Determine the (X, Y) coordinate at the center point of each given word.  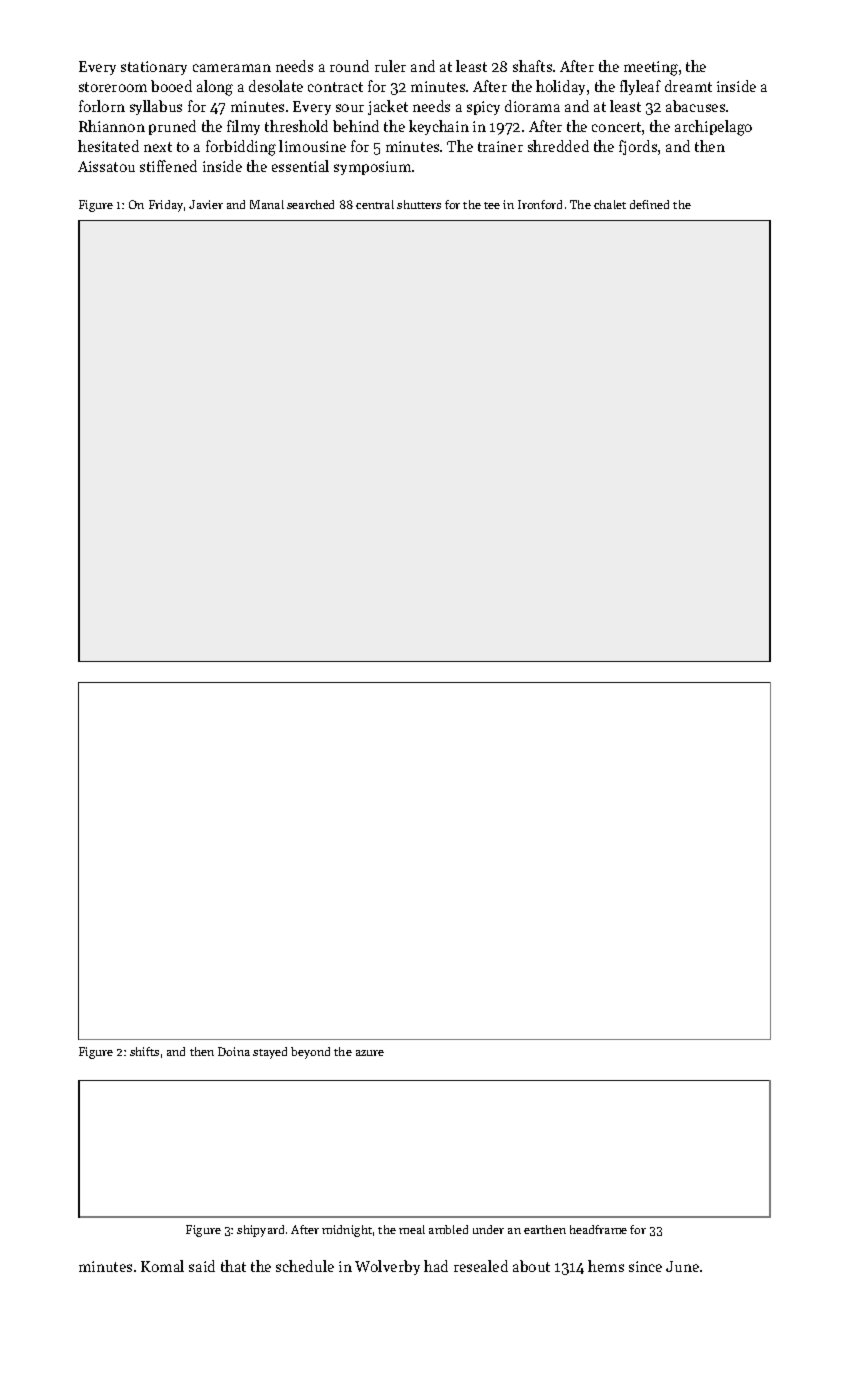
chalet (610, 204)
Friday (166, 206)
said (202, 1266)
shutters (419, 204)
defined (649, 204)
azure (370, 1053)
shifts (144, 1051)
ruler (390, 66)
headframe (598, 1229)
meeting (651, 68)
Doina (234, 1051)
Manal (267, 204)
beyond (310, 1053)
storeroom (113, 87)
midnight (347, 1231)
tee (492, 205)
